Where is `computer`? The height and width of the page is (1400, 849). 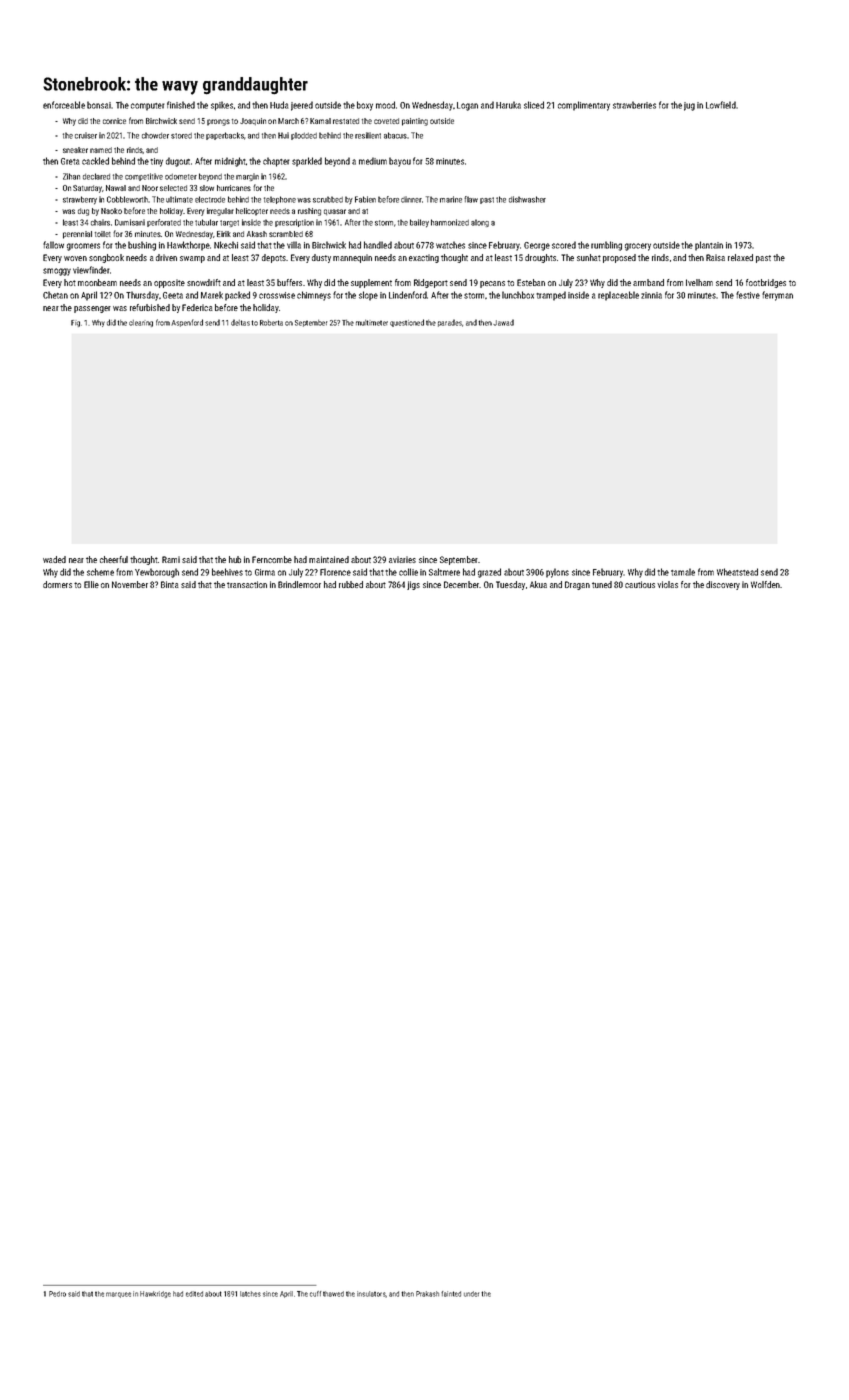
computer is located at coordinates (148, 107).
